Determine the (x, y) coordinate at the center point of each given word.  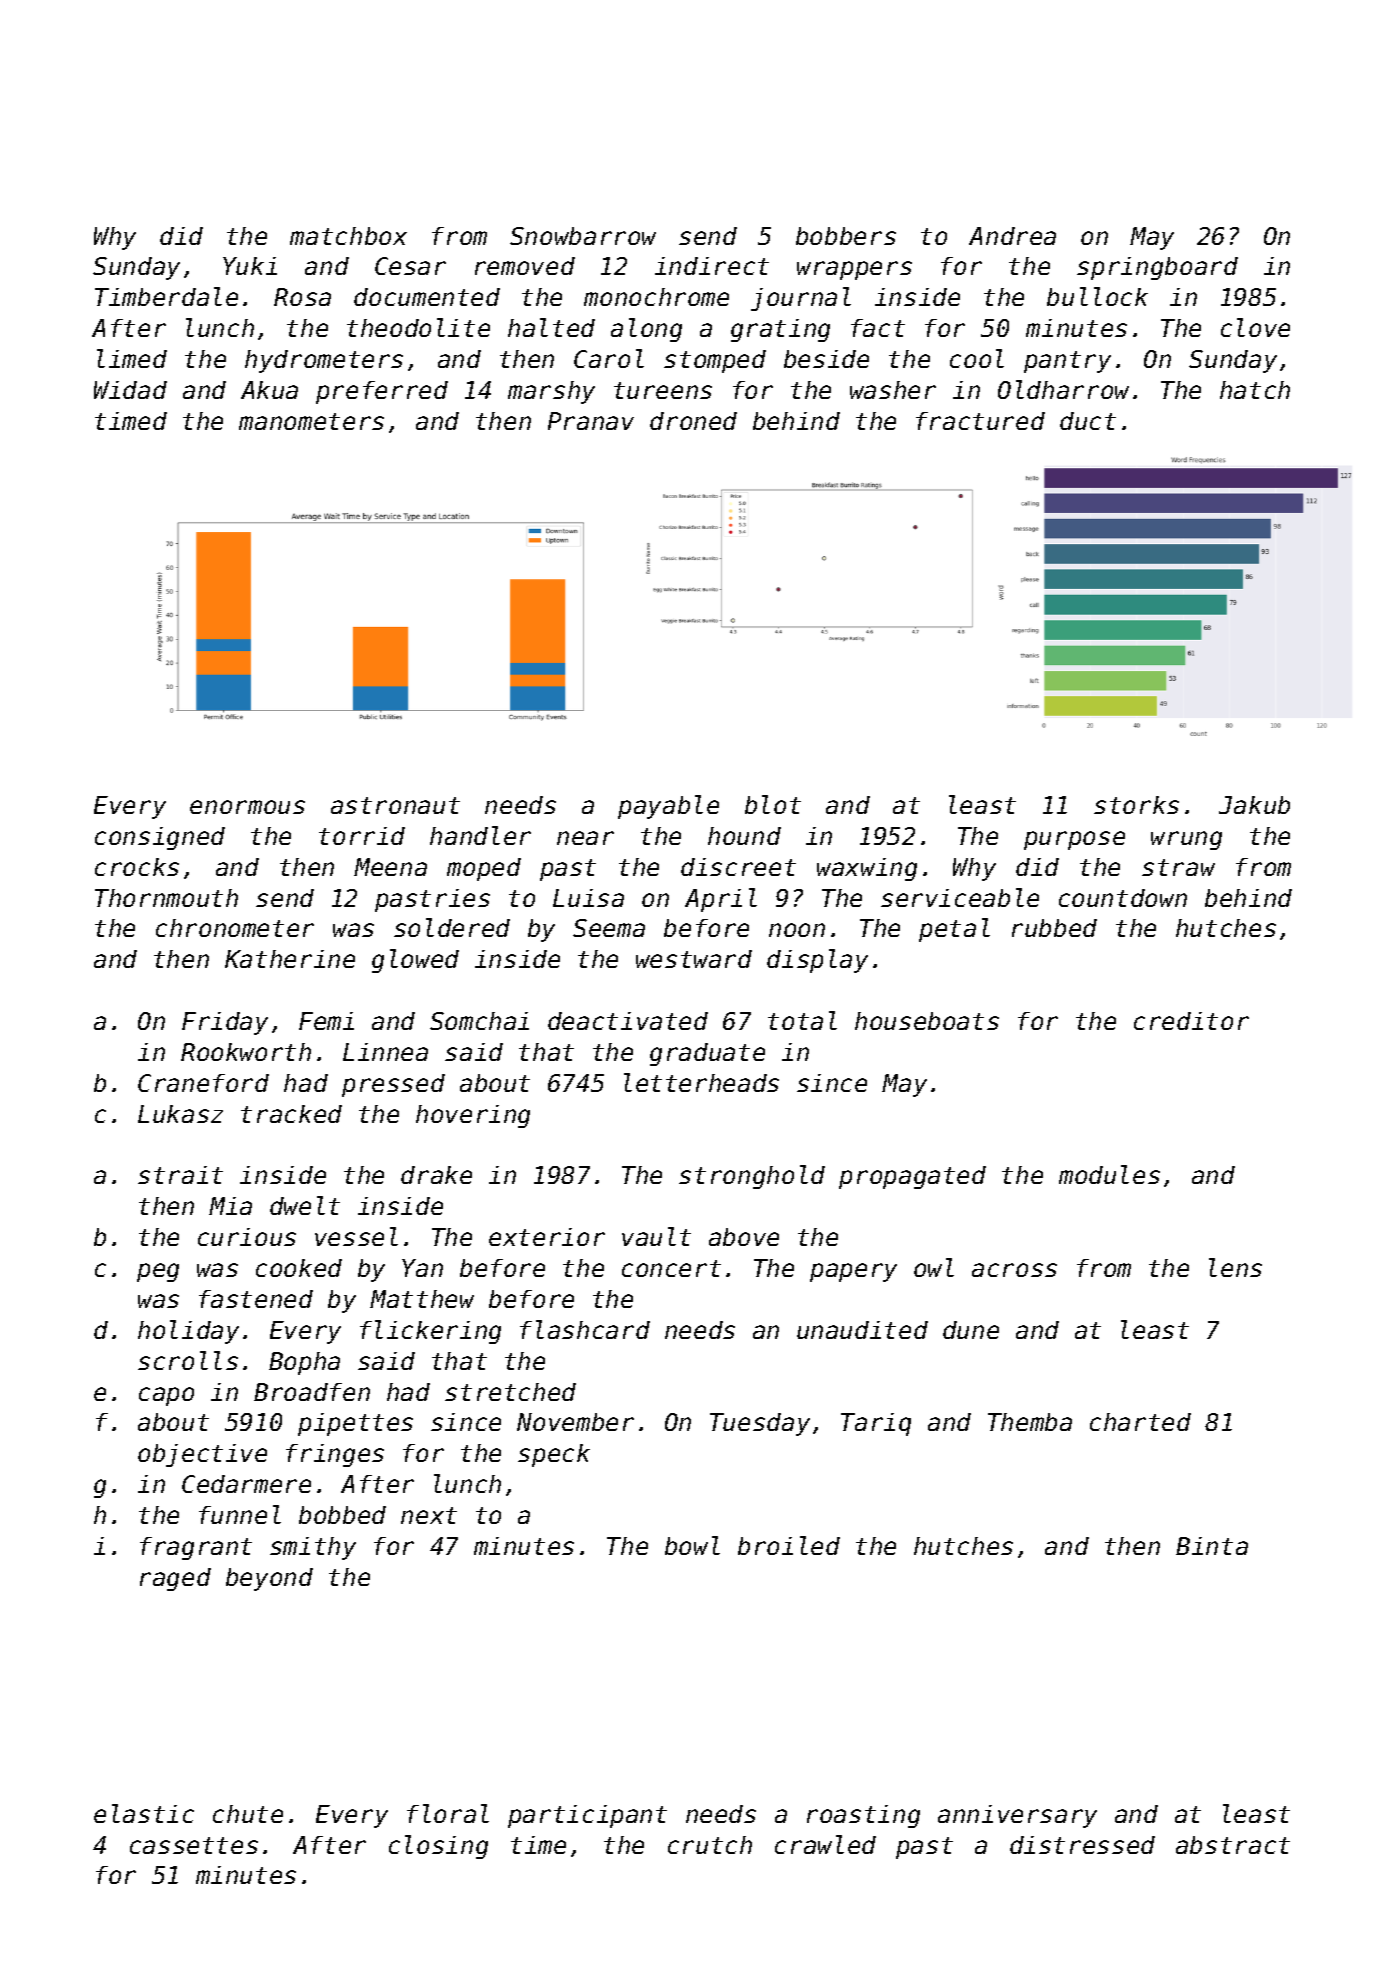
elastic (144, 1813)
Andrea (1012, 236)
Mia (230, 1206)
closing (438, 1847)
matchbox (348, 236)
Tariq (876, 1424)
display (817, 961)
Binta (1212, 1546)
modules (1109, 1174)
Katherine (290, 959)
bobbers (846, 236)
